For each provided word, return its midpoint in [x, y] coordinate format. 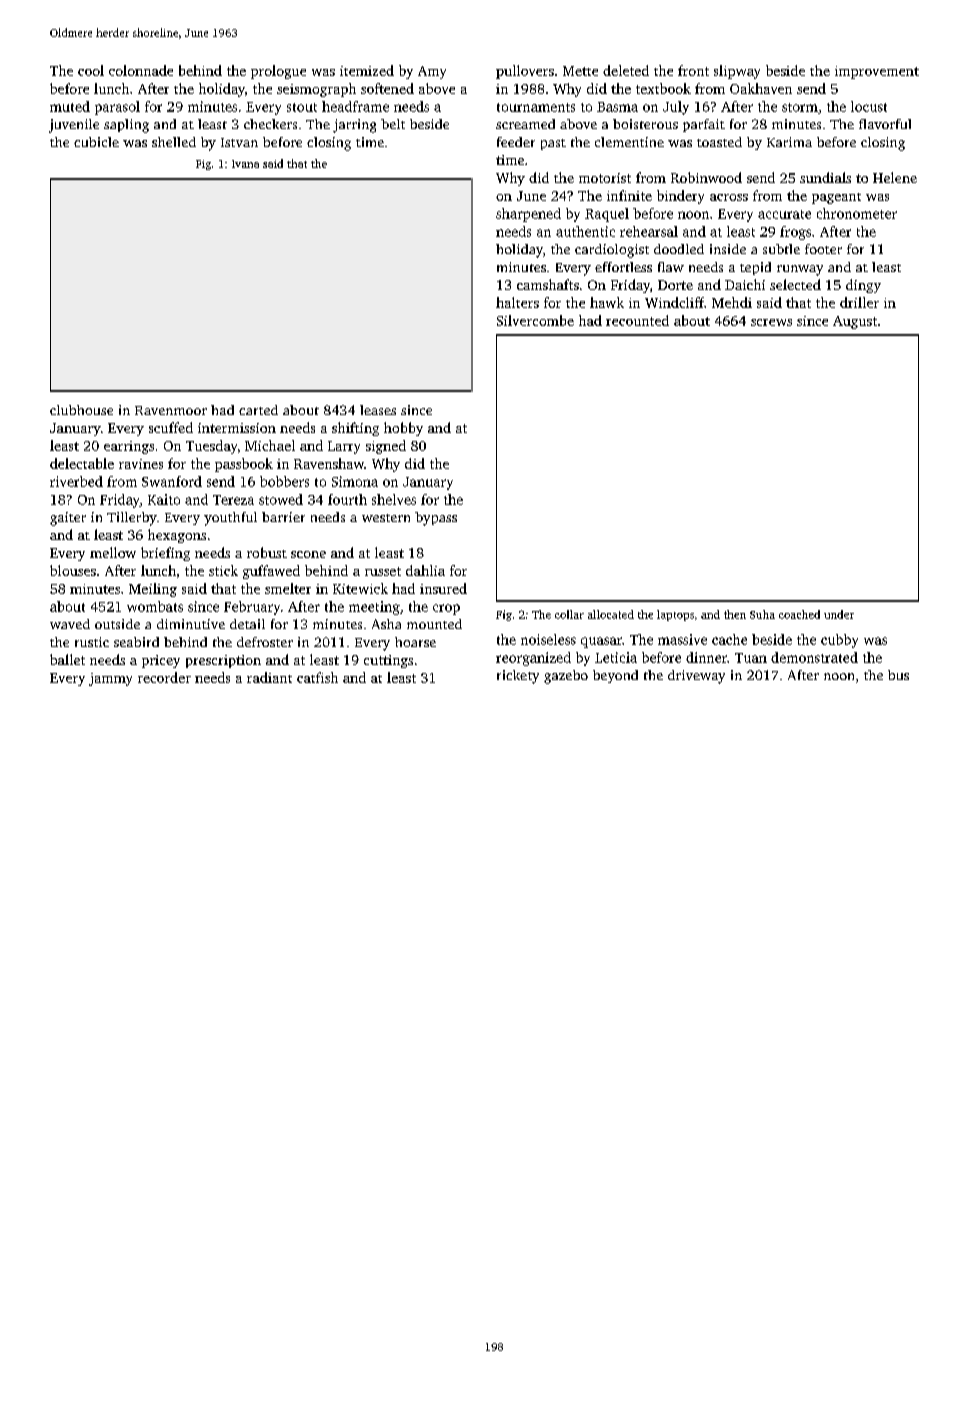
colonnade [141, 70]
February [252, 608]
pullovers [525, 72]
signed [386, 447]
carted [258, 410]
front [693, 70]
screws [771, 322]
